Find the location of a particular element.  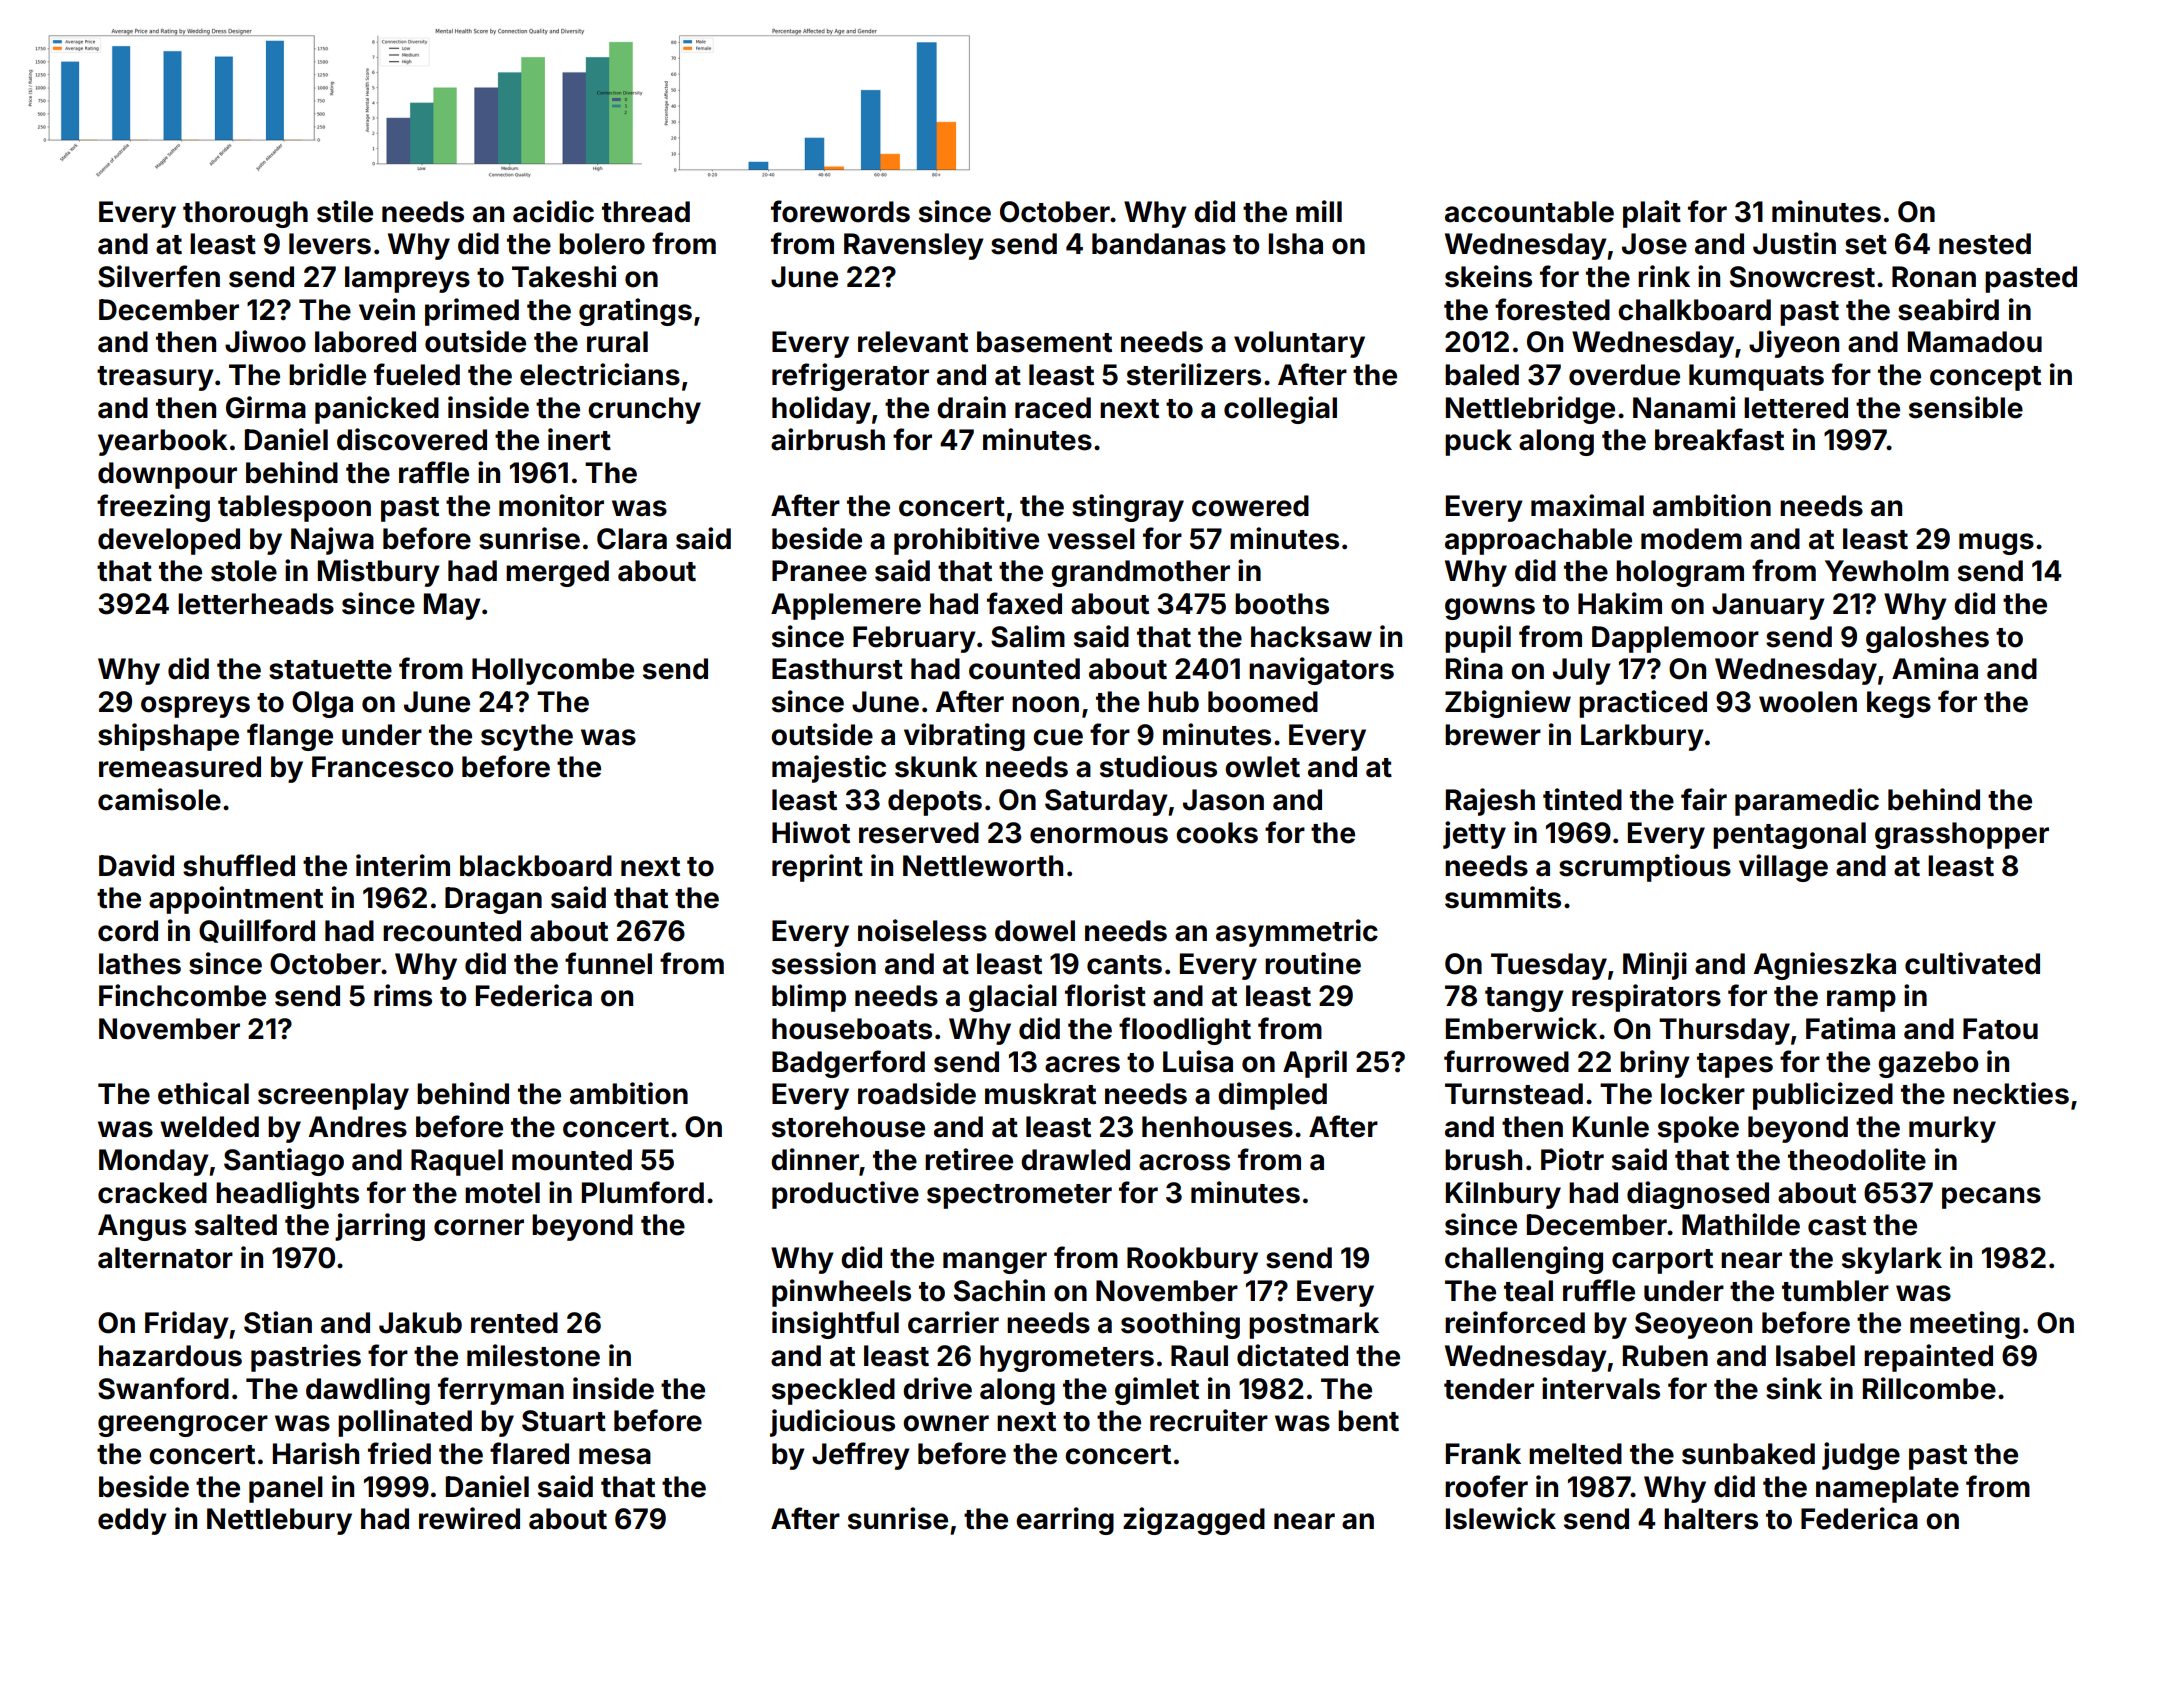

ospreys is located at coordinates (195, 707).
